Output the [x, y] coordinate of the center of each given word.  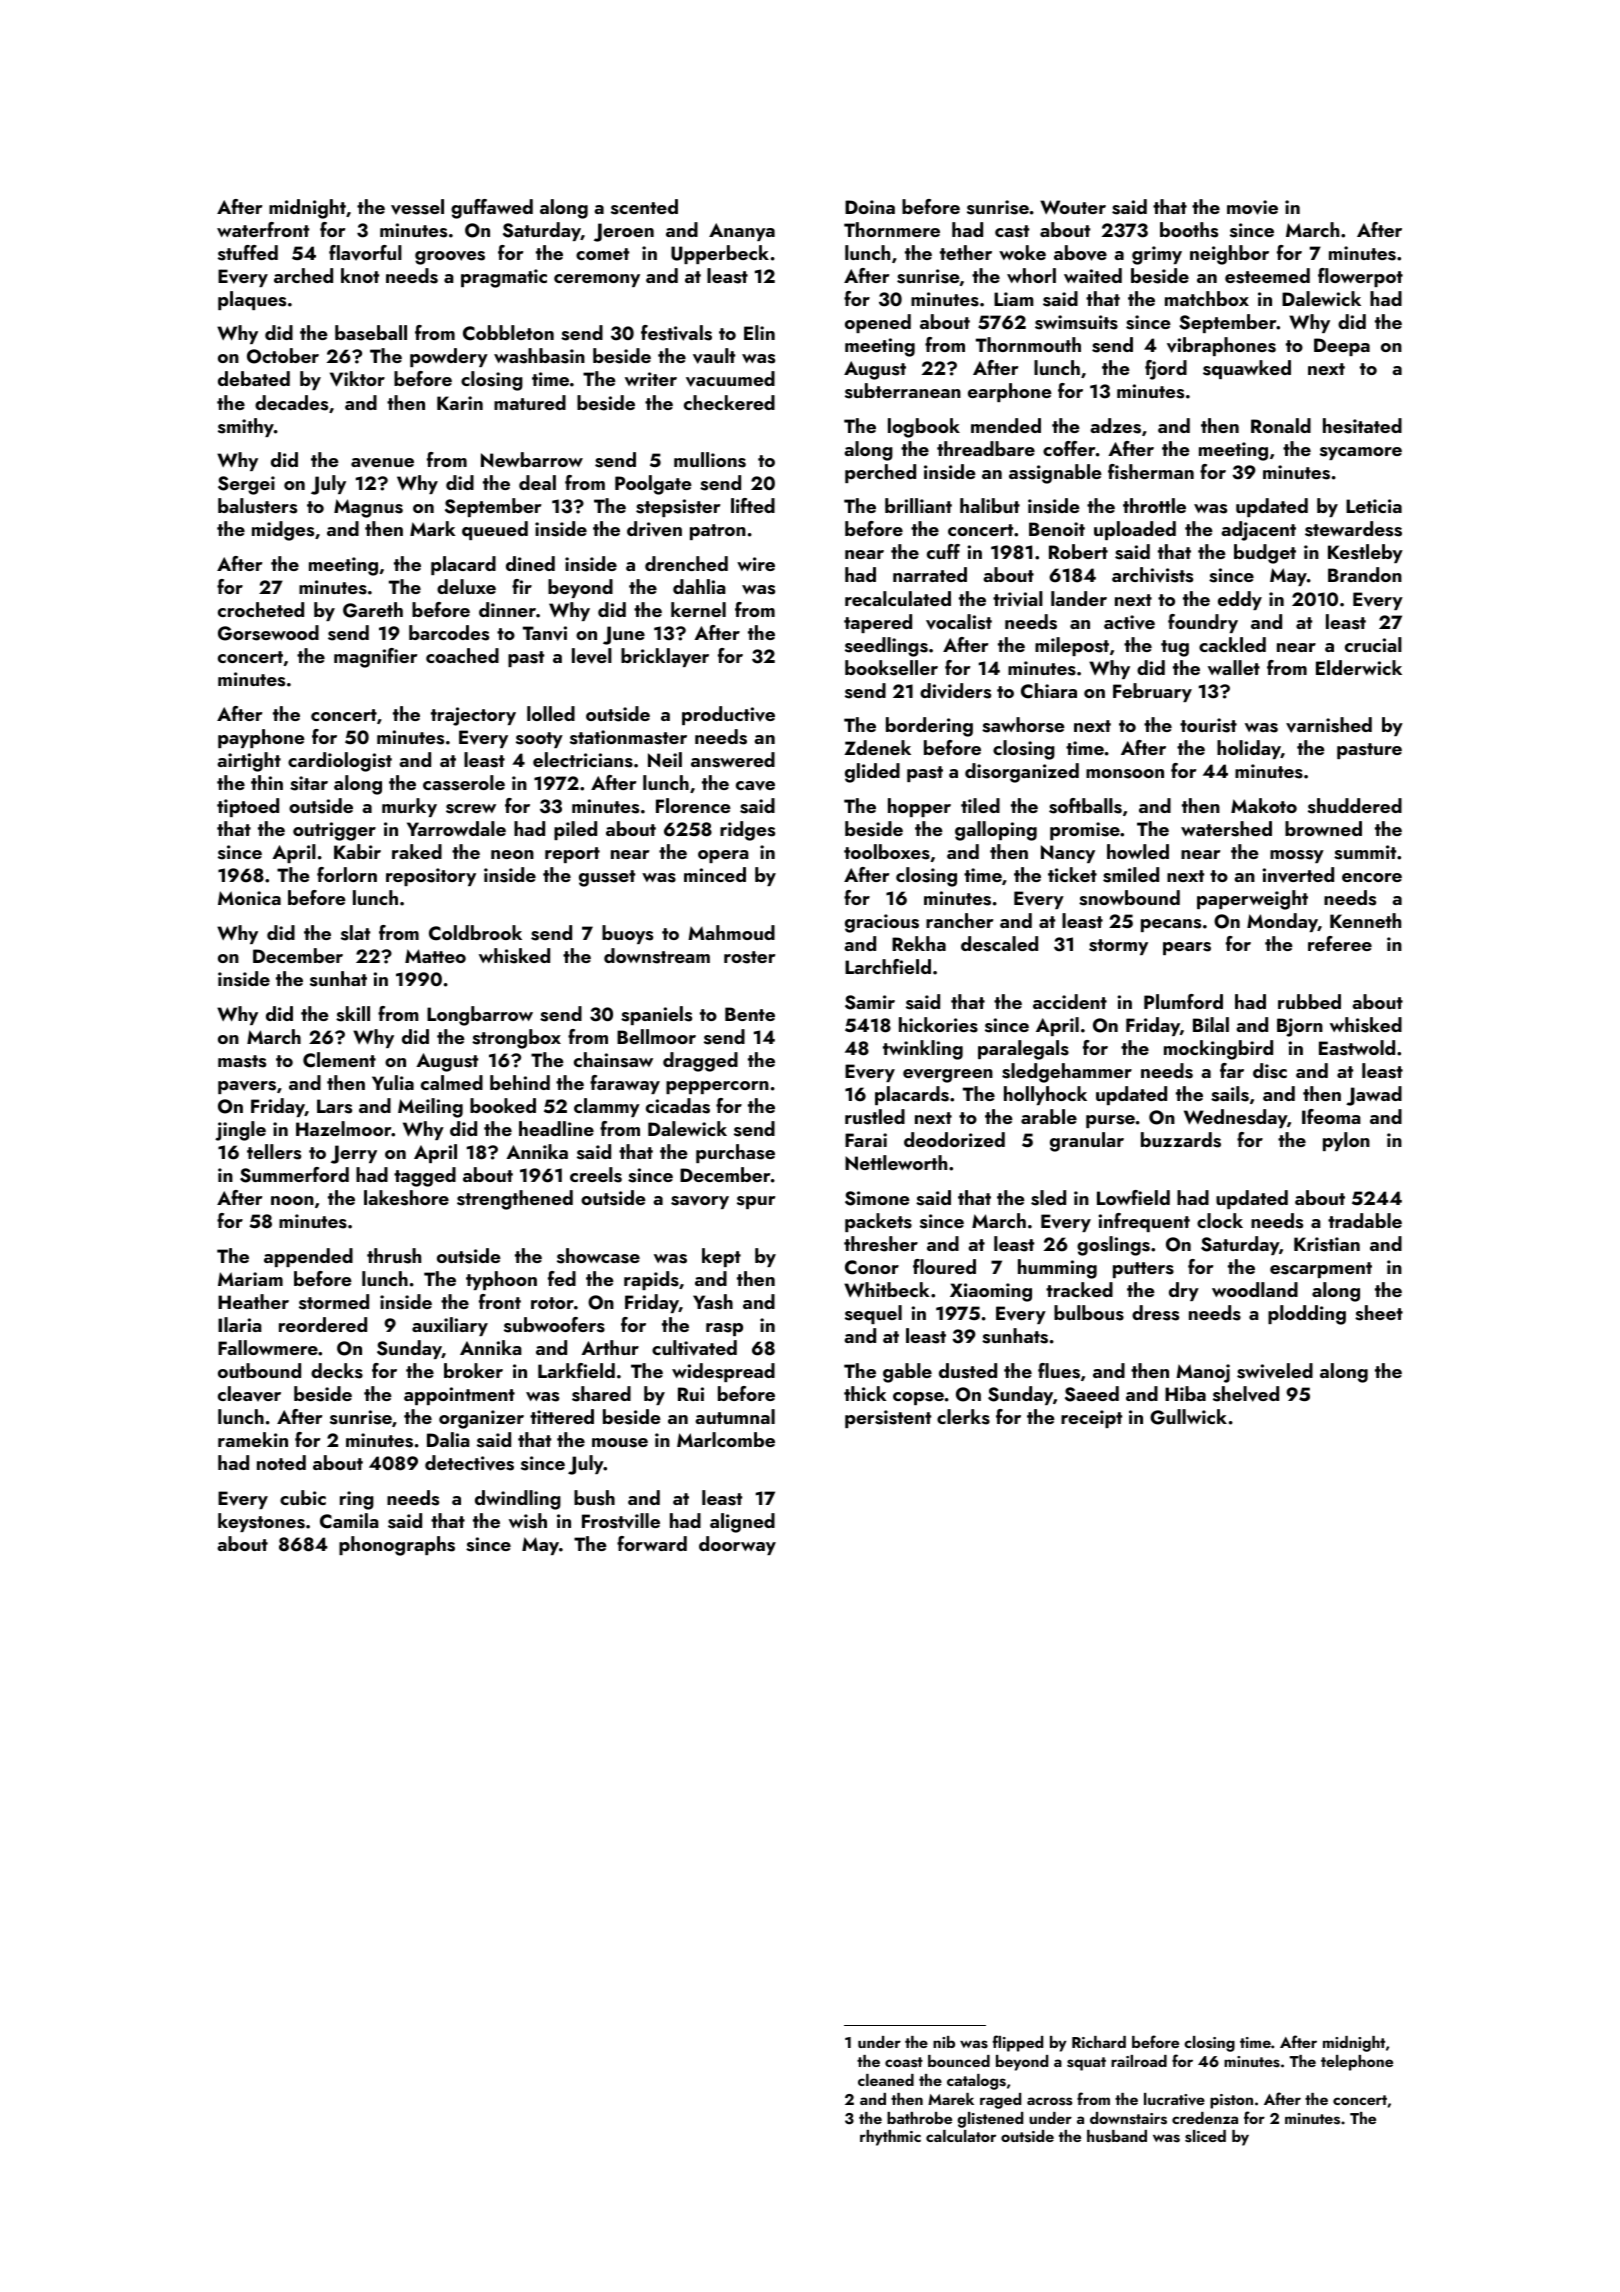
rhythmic [890, 2138]
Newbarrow [532, 459]
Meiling [430, 1108]
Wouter [1073, 207]
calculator [961, 2136]
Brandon [1365, 574]
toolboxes [887, 852]
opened [878, 323]
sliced [1205, 2136]
